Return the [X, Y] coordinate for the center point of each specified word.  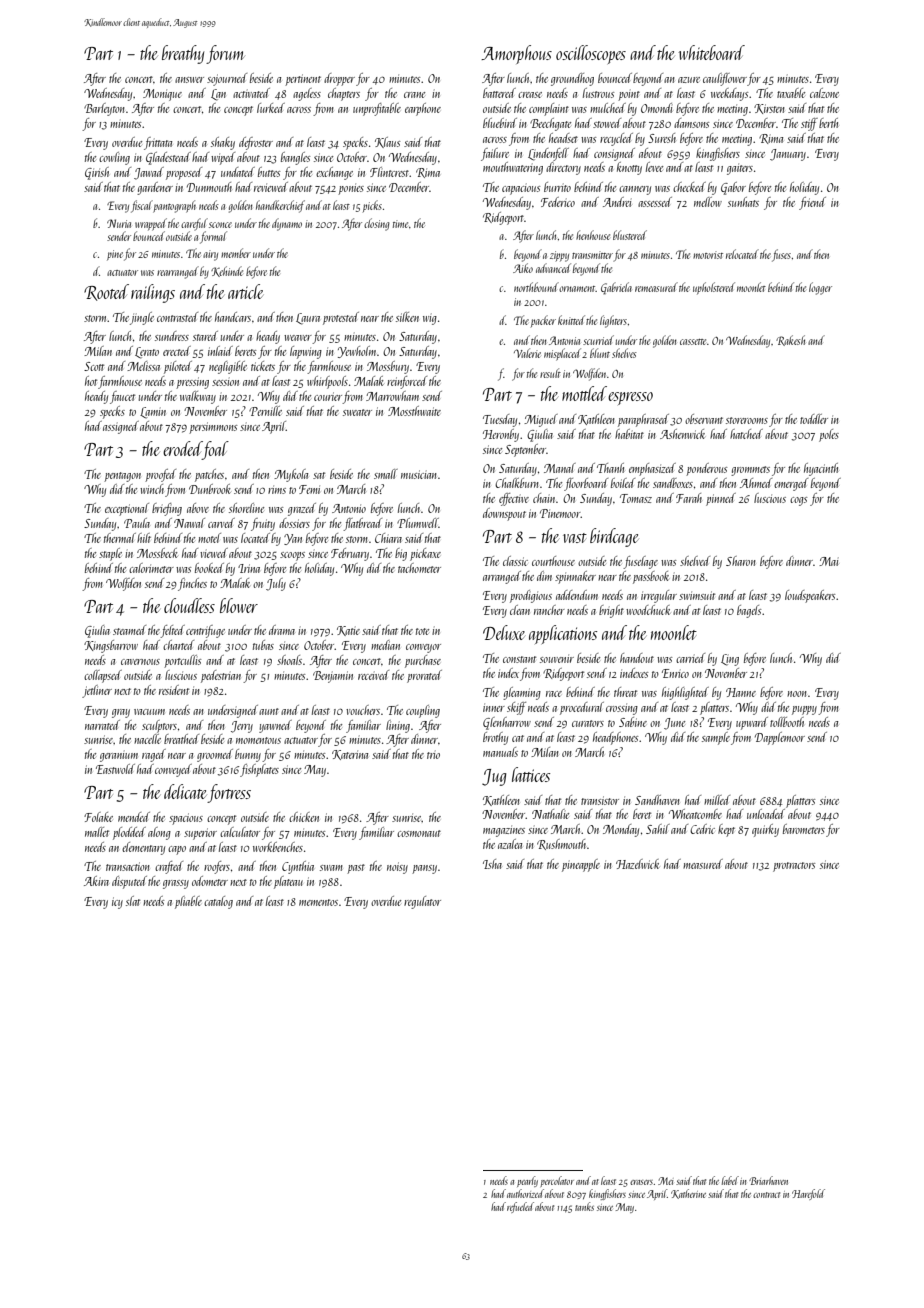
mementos [318, 902]
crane [414, 95]
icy [117, 903]
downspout [504, 514]
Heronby [501, 435]
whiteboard [711, 52]
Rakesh [790, 340]
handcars [233, 317]
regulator [422, 902]
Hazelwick [637, 864]
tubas [263, 645]
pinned [721, 499]
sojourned [227, 79]
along [159, 833]
